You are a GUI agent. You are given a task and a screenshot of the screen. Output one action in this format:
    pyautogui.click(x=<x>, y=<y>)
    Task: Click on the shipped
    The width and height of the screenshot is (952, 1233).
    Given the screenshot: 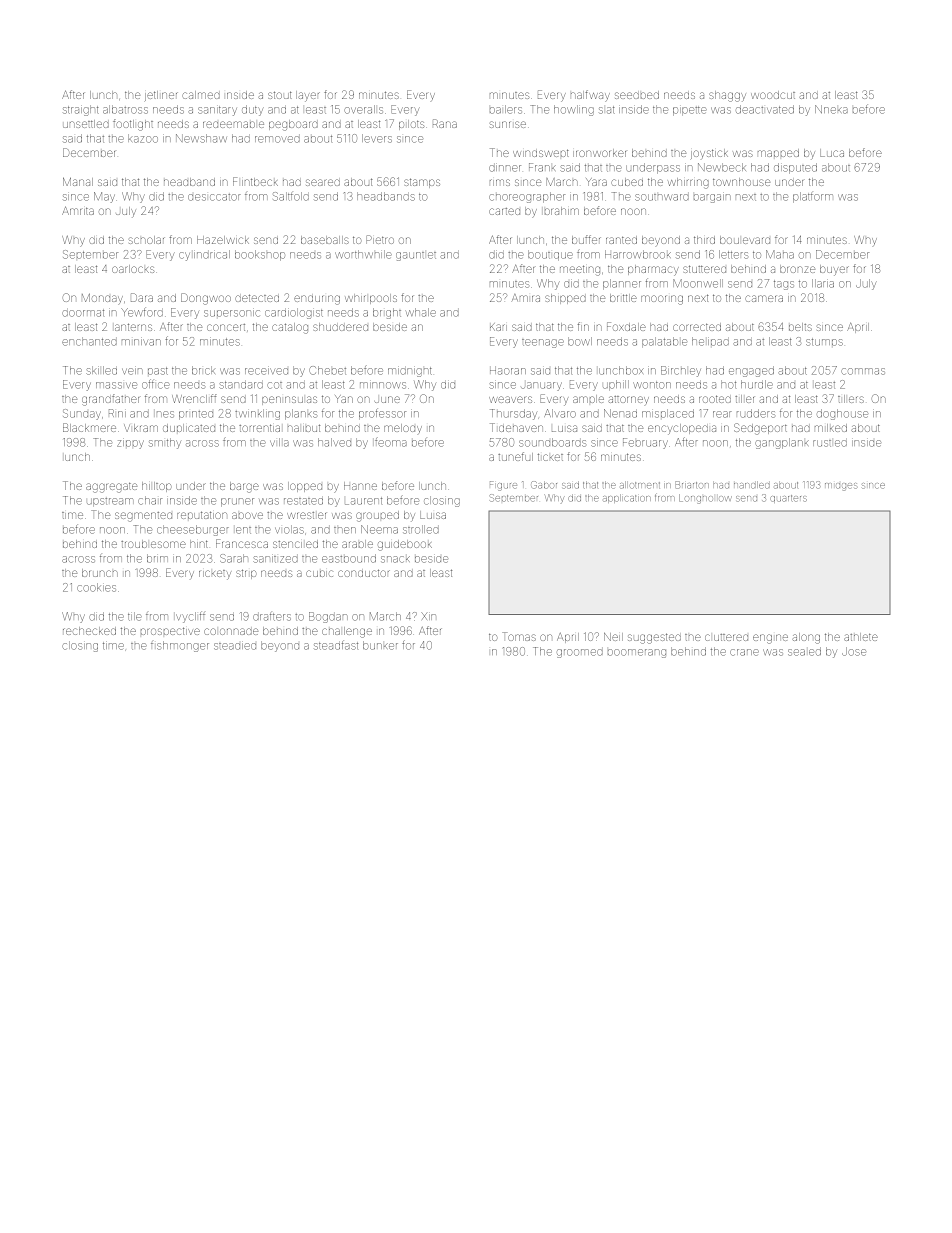 What is the action you would take?
    pyautogui.click(x=565, y=299)
